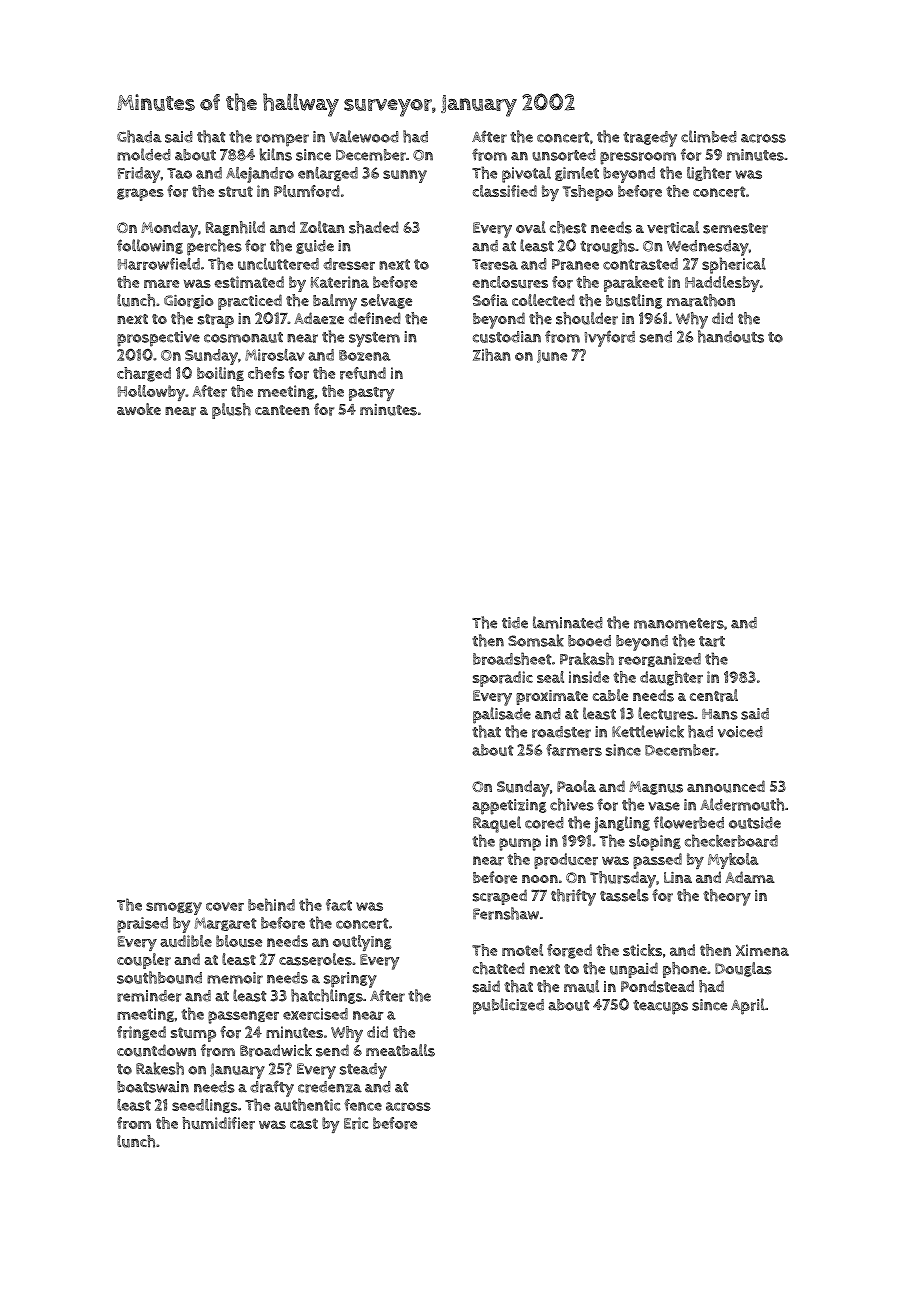  I want to click on boatswain, so click(153, 1087).
